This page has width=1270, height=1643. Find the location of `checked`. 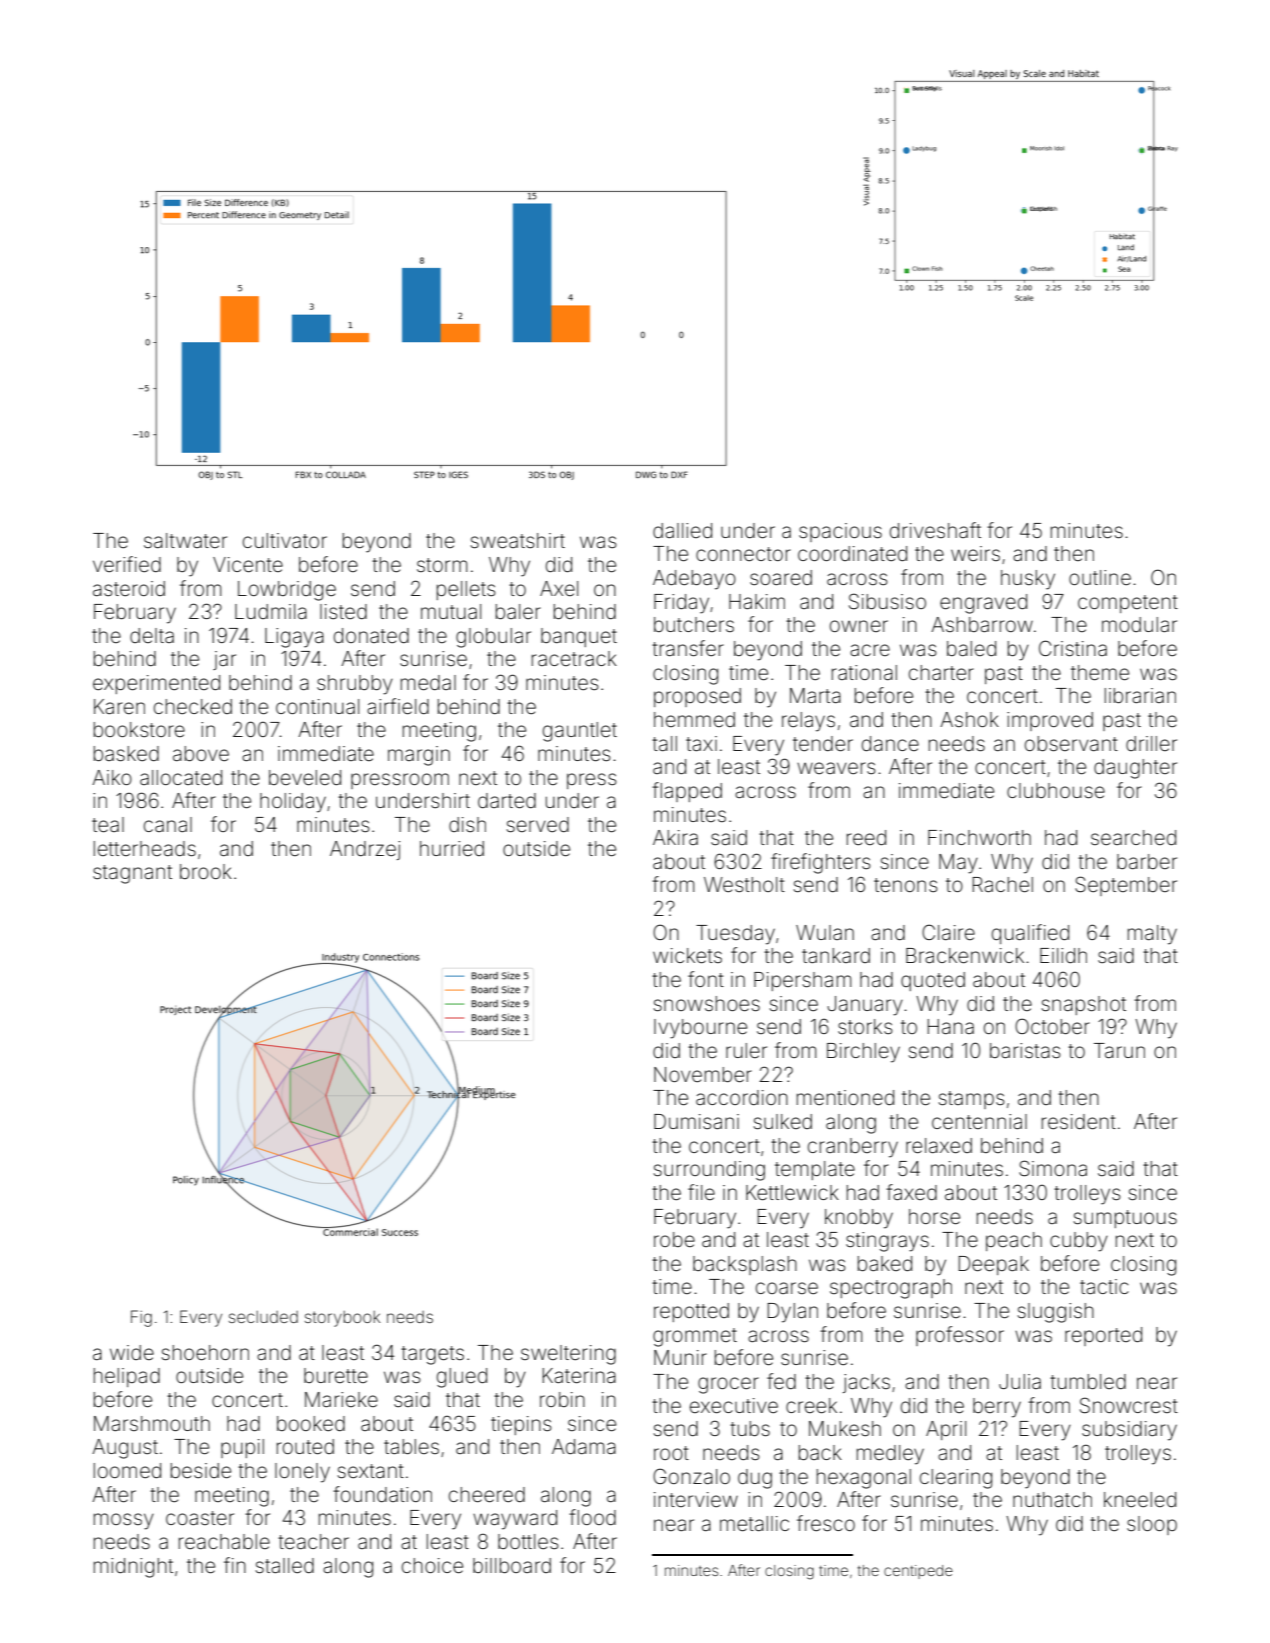

checked is located at coordinates (193, 707).
